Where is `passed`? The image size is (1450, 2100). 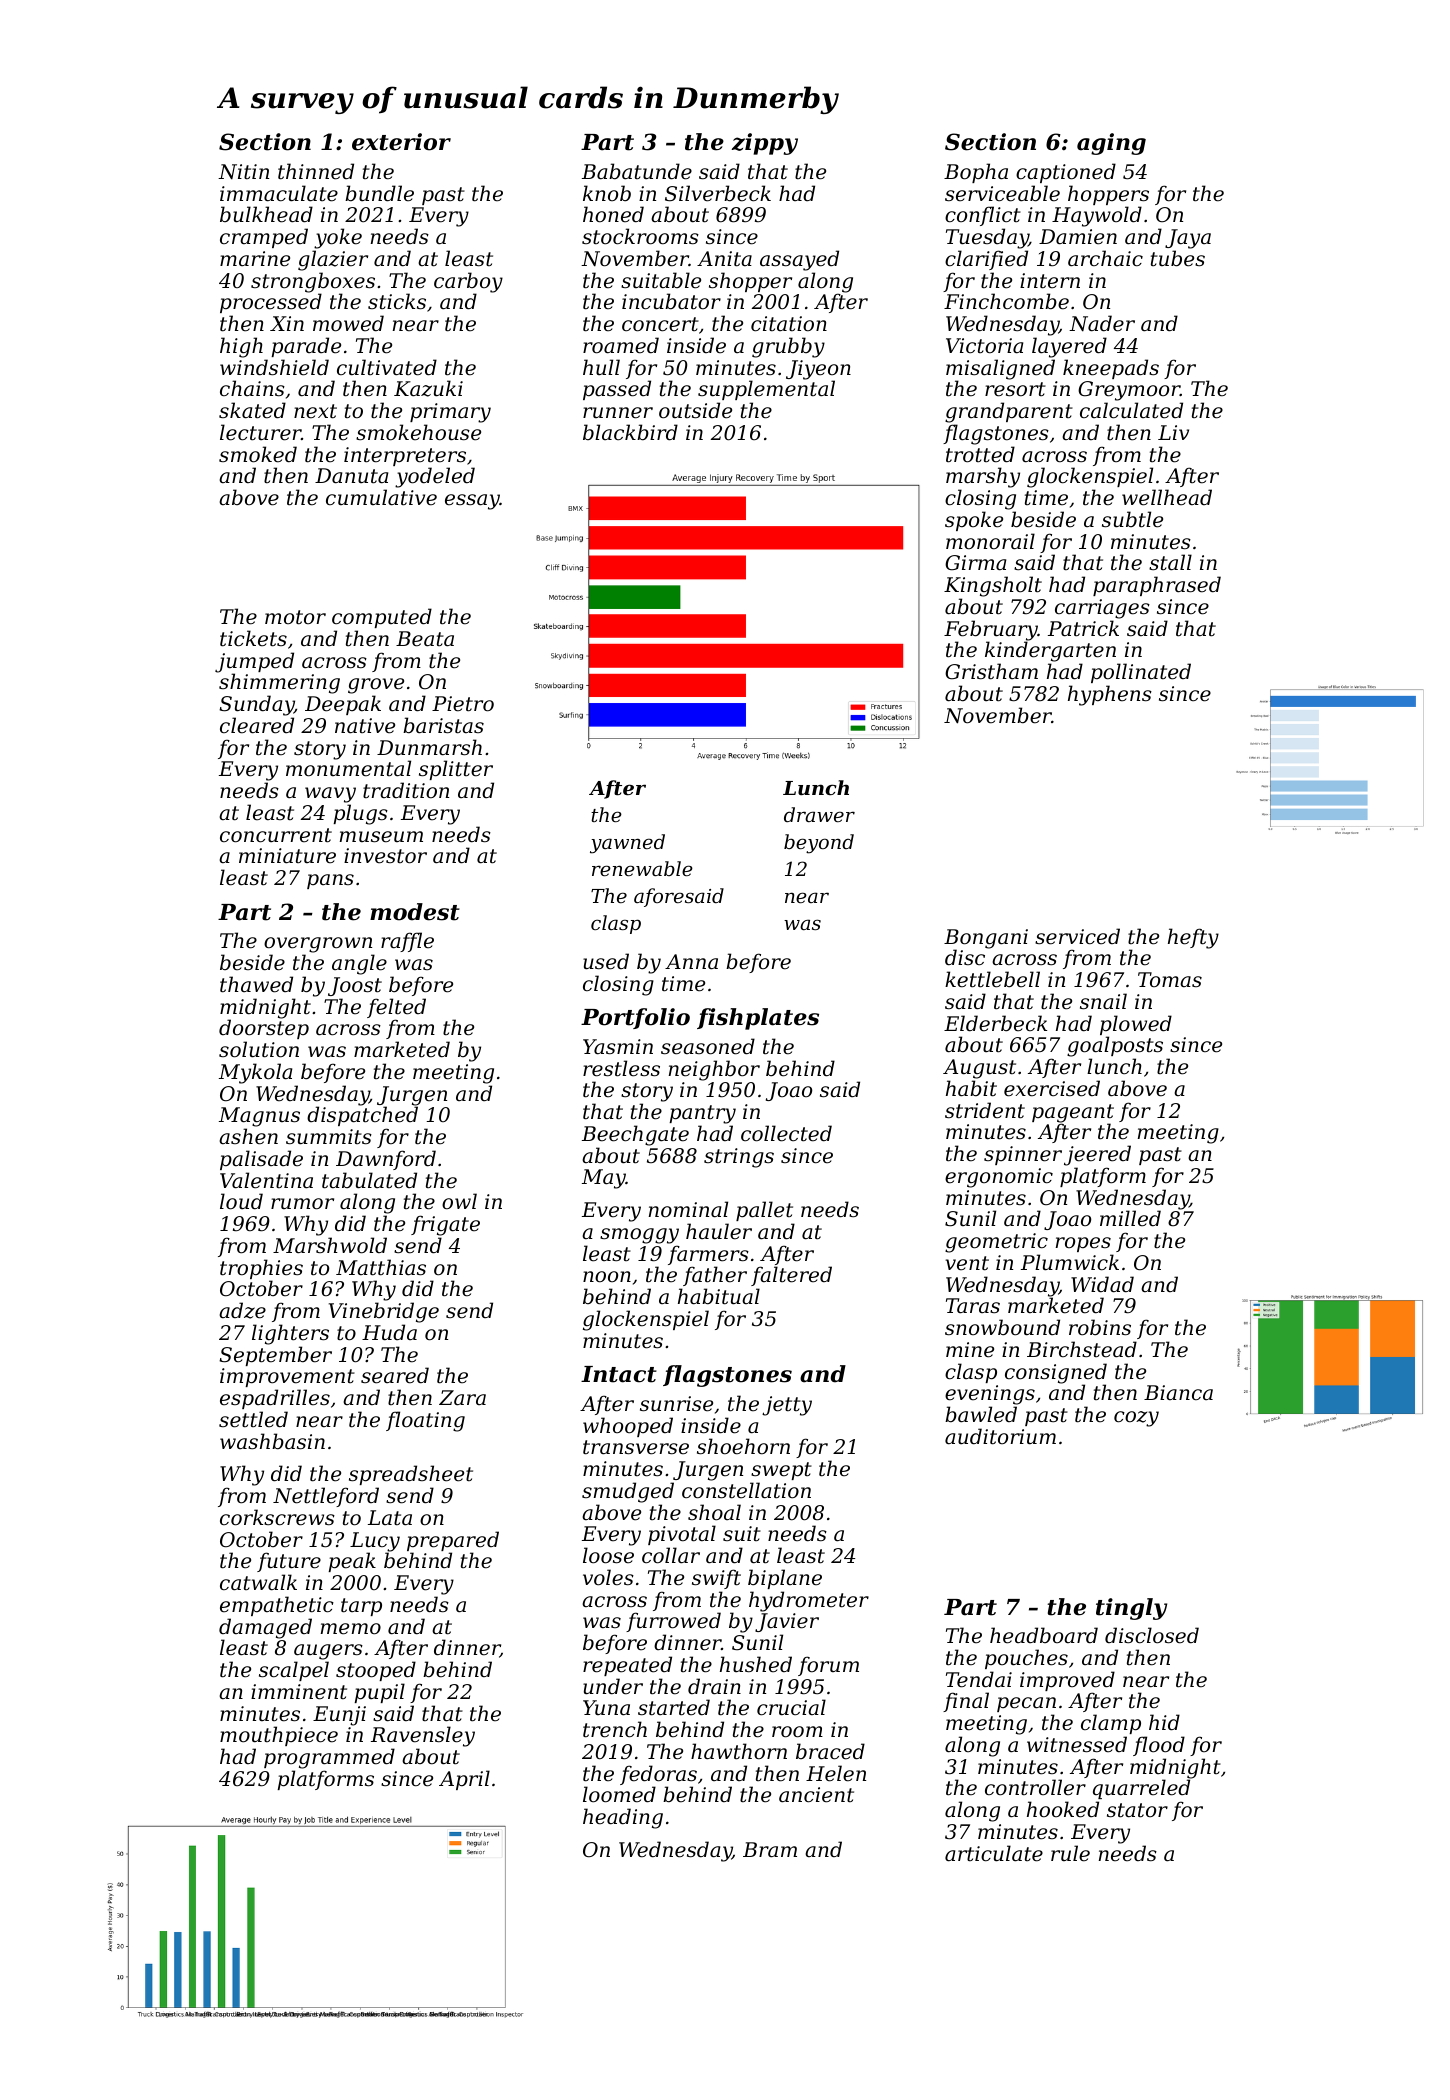 passed is located at coordinates (617, 390).
